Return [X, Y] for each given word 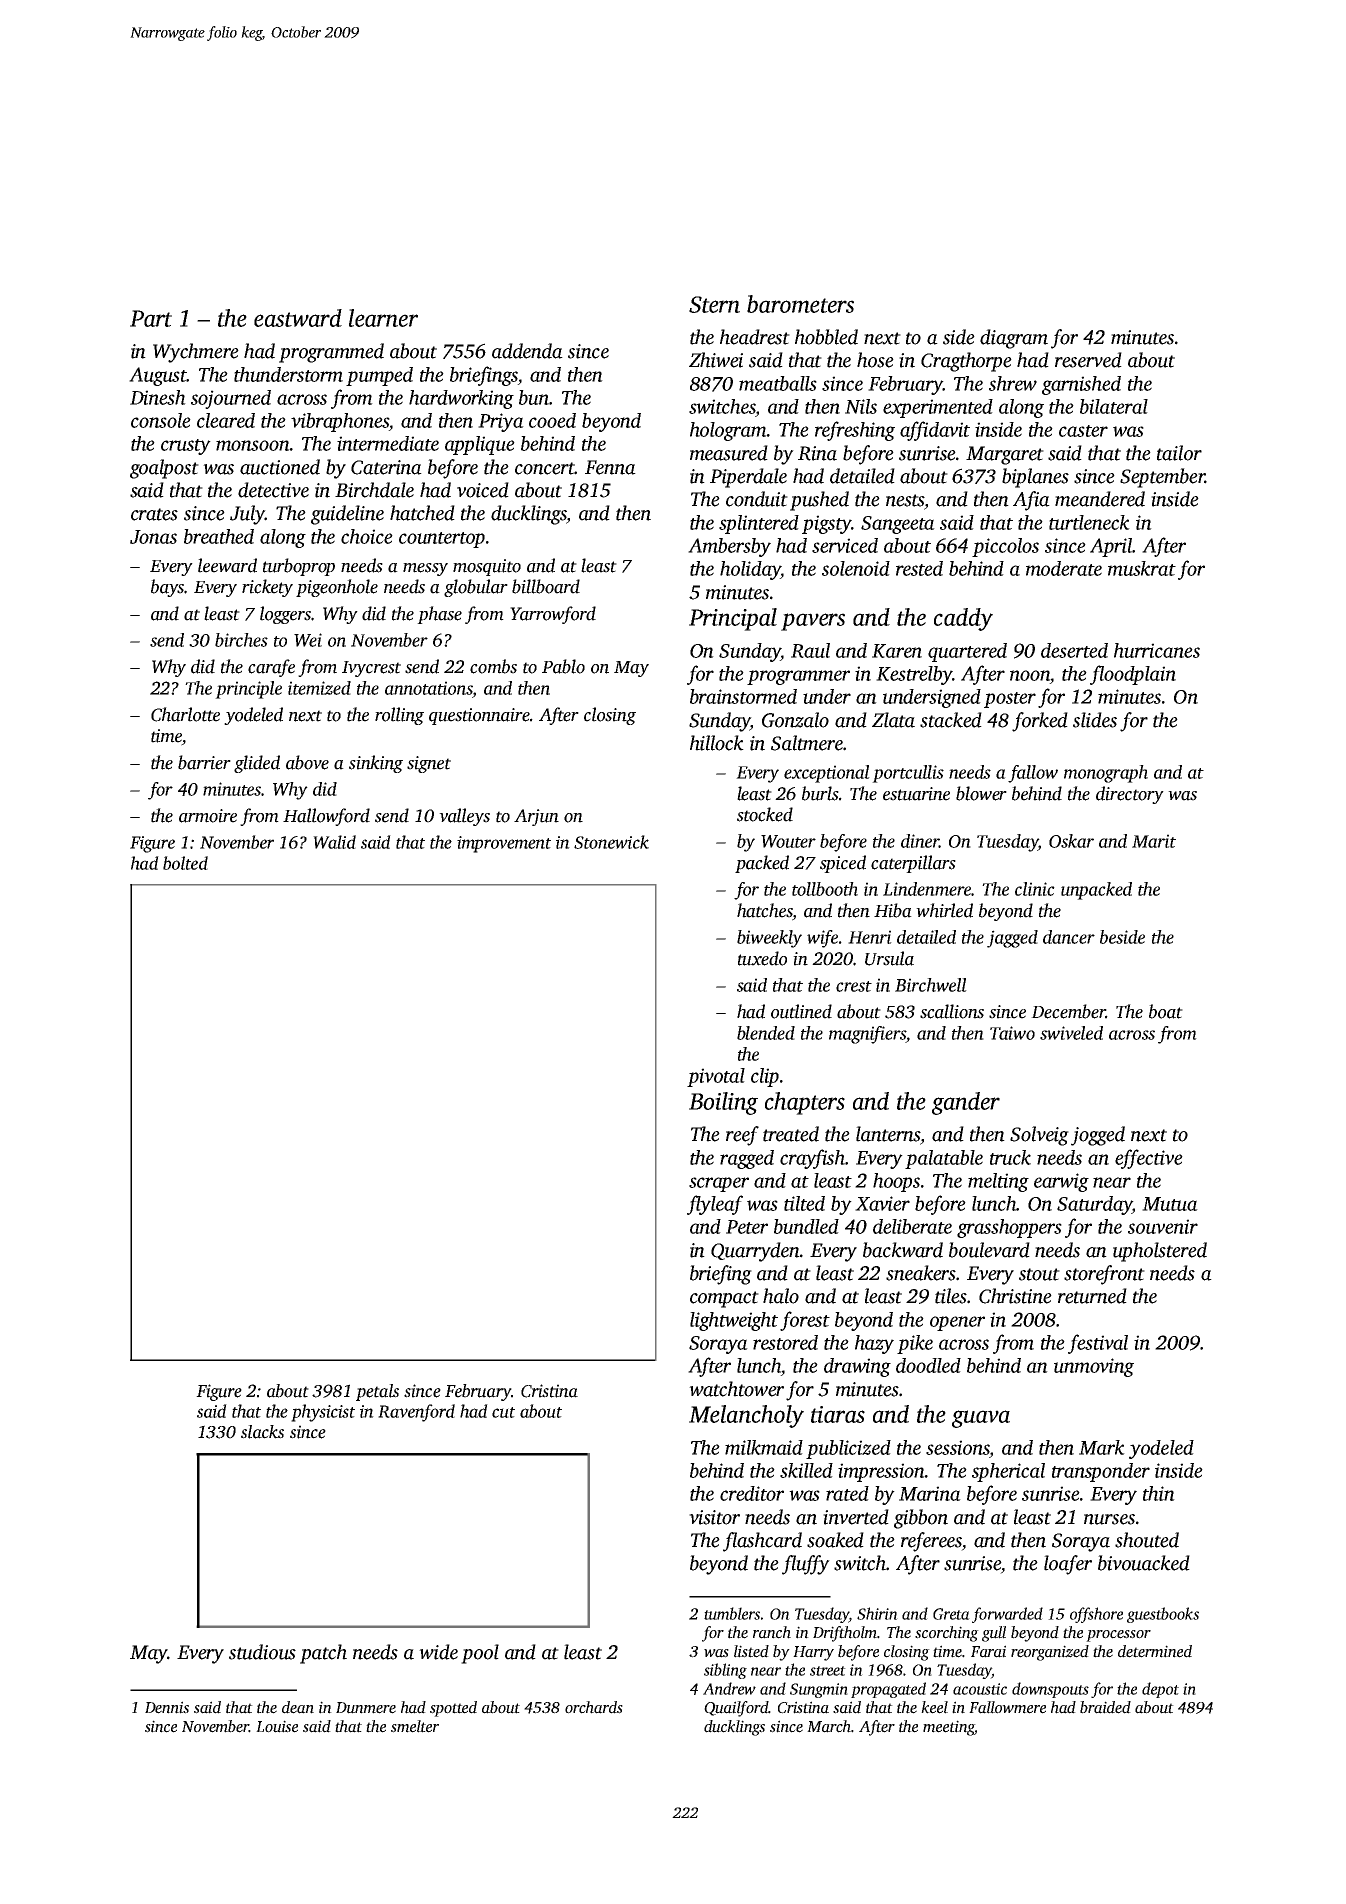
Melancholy [746, 1416]
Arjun [536, 817]
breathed [219, 536]
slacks [262, 1432]
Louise [277, 1726]
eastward [298, 318]
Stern [714, 304]
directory [1130, 795]
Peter [747, 1227]
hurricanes [1157, 650]
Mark [1102, 1447]
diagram [1014, 339]
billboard [546, 586]
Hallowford [326, 817]
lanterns [888, 1135]
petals [377, 1392]
